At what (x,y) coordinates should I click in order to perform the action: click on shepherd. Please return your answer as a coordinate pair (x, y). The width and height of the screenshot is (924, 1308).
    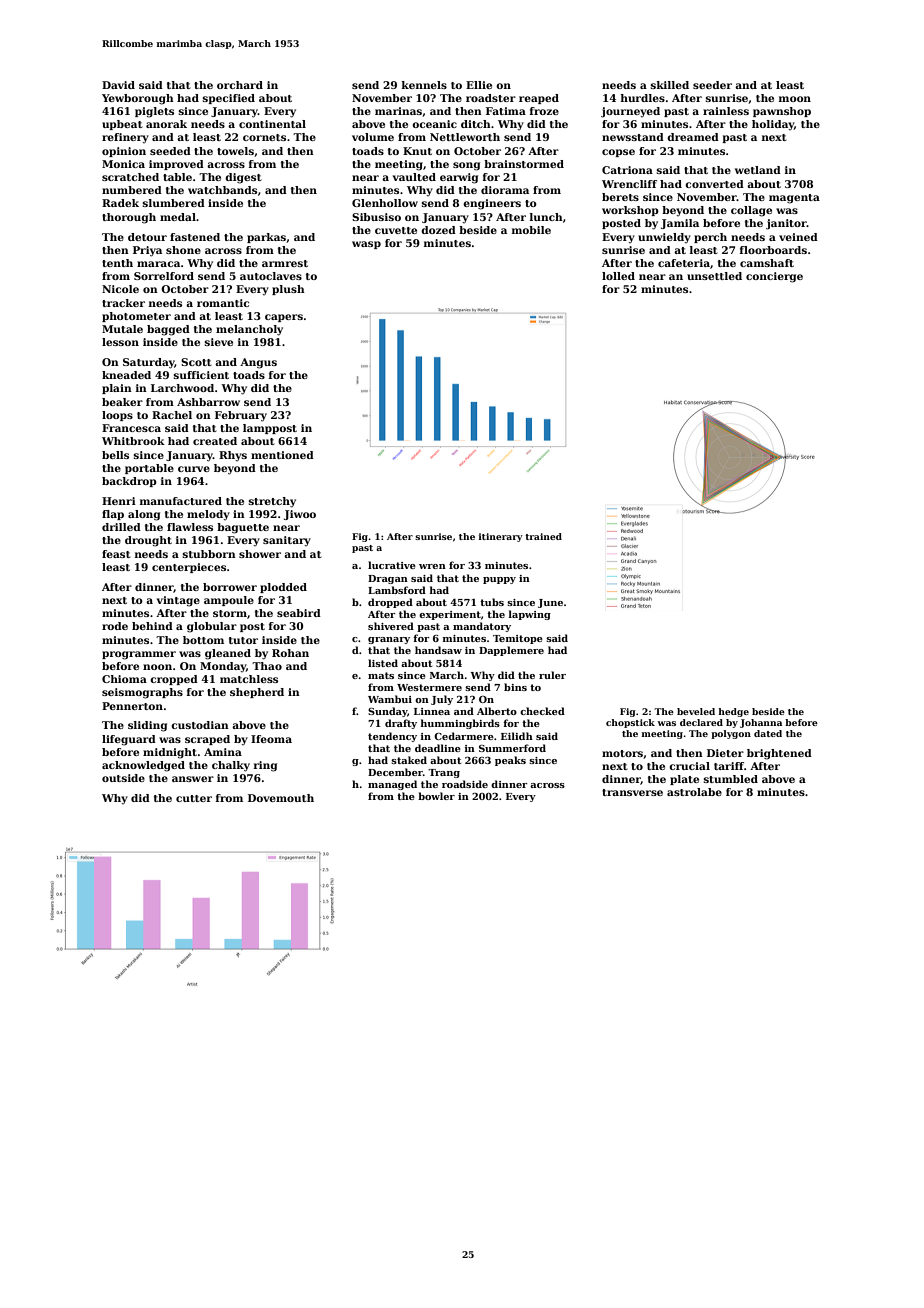
    Looking at the image, I should click on (257, 693).
